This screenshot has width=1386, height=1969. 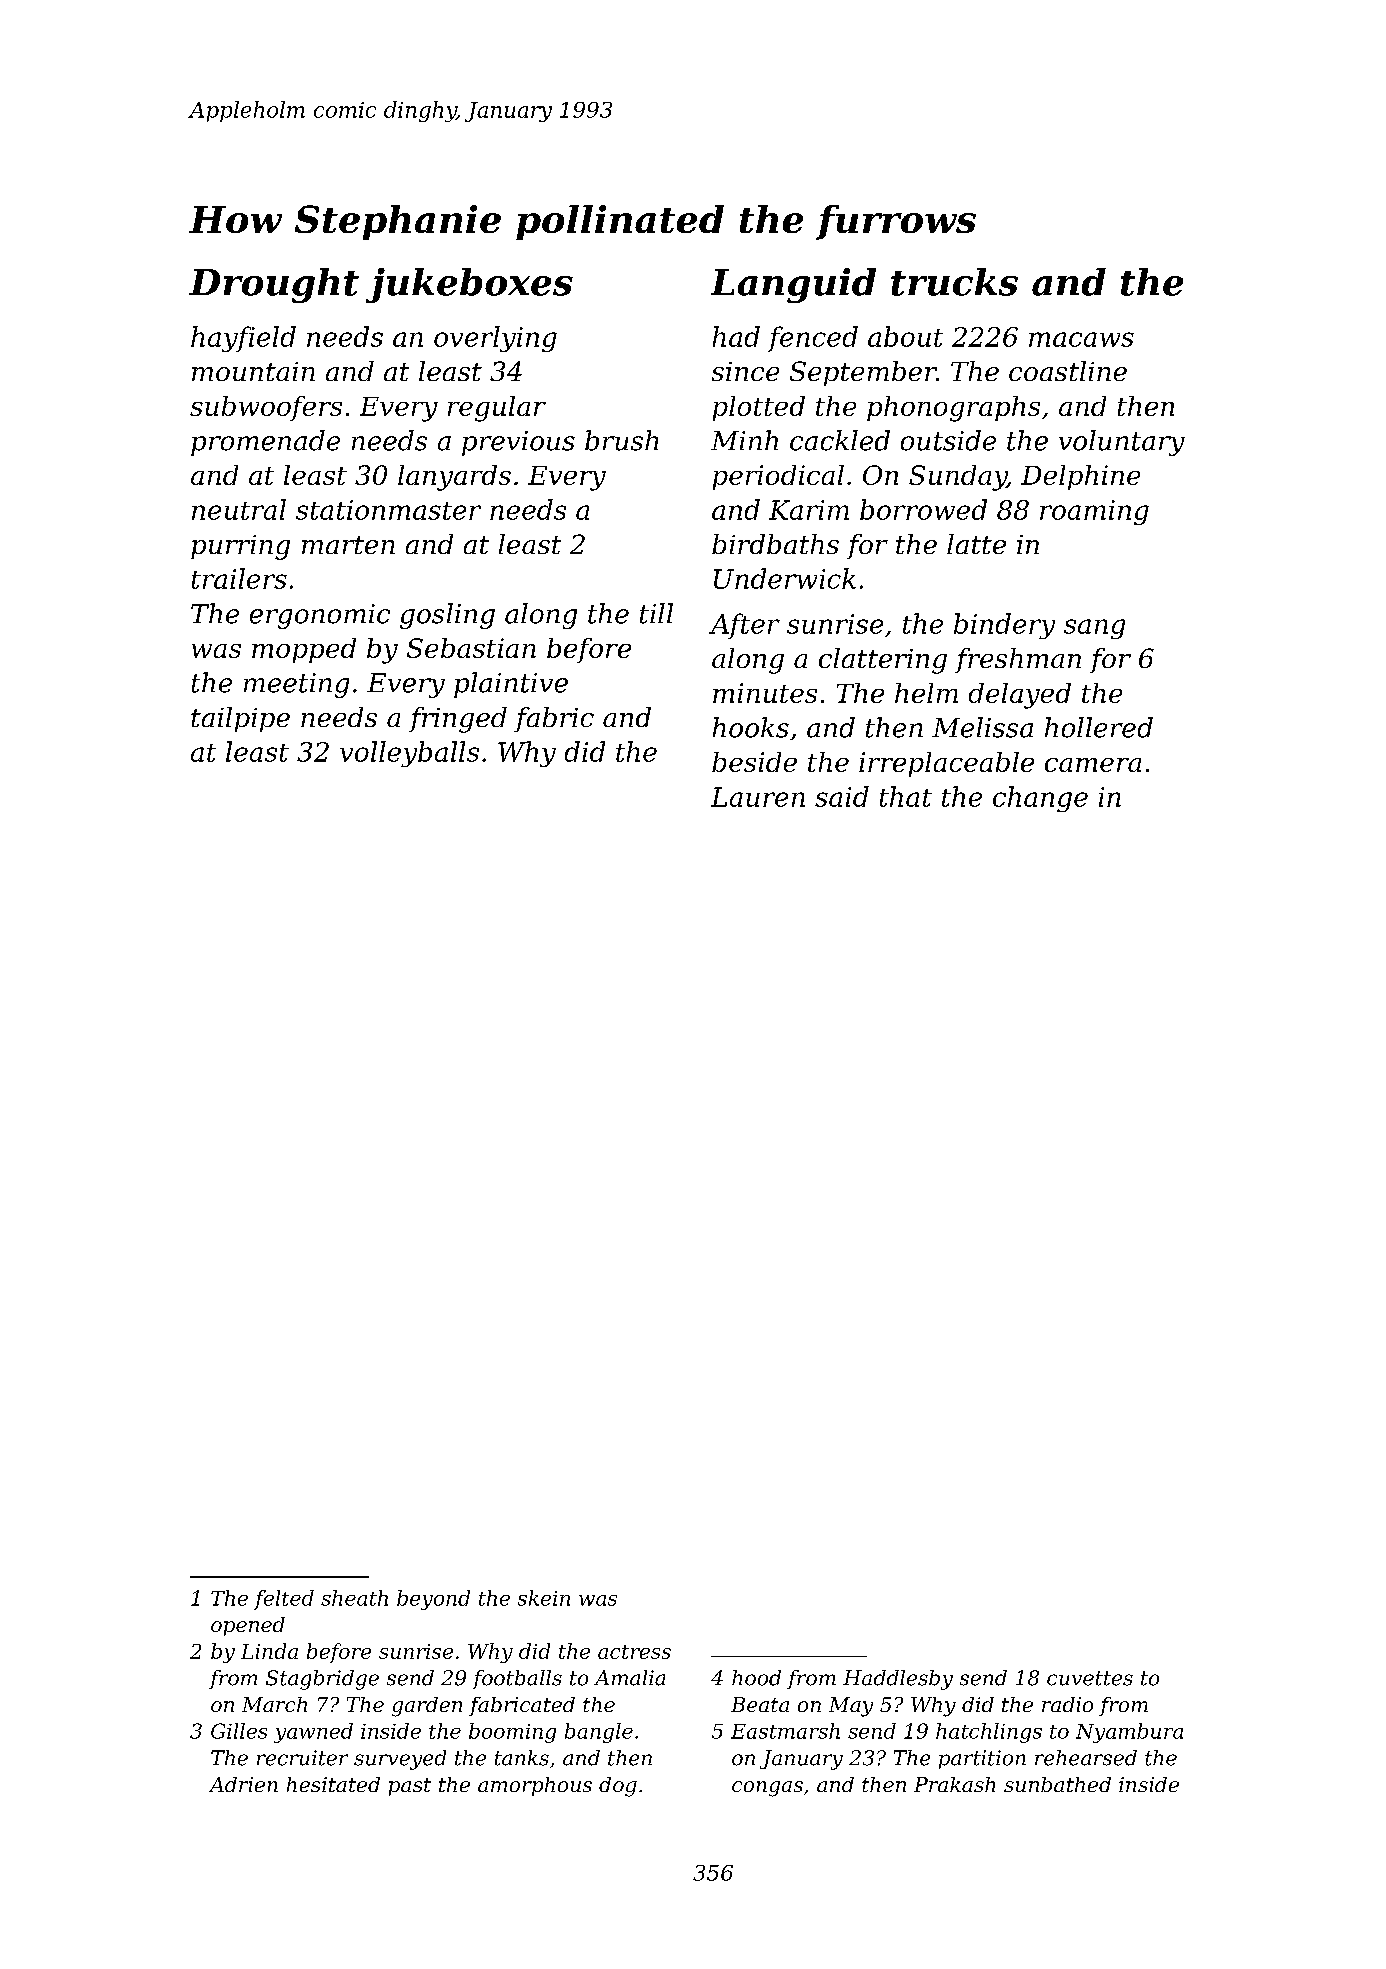 What do you see at coordinates (793, 285) in the screenshot?
I see `Languid` at bounding box center [793, 285].
